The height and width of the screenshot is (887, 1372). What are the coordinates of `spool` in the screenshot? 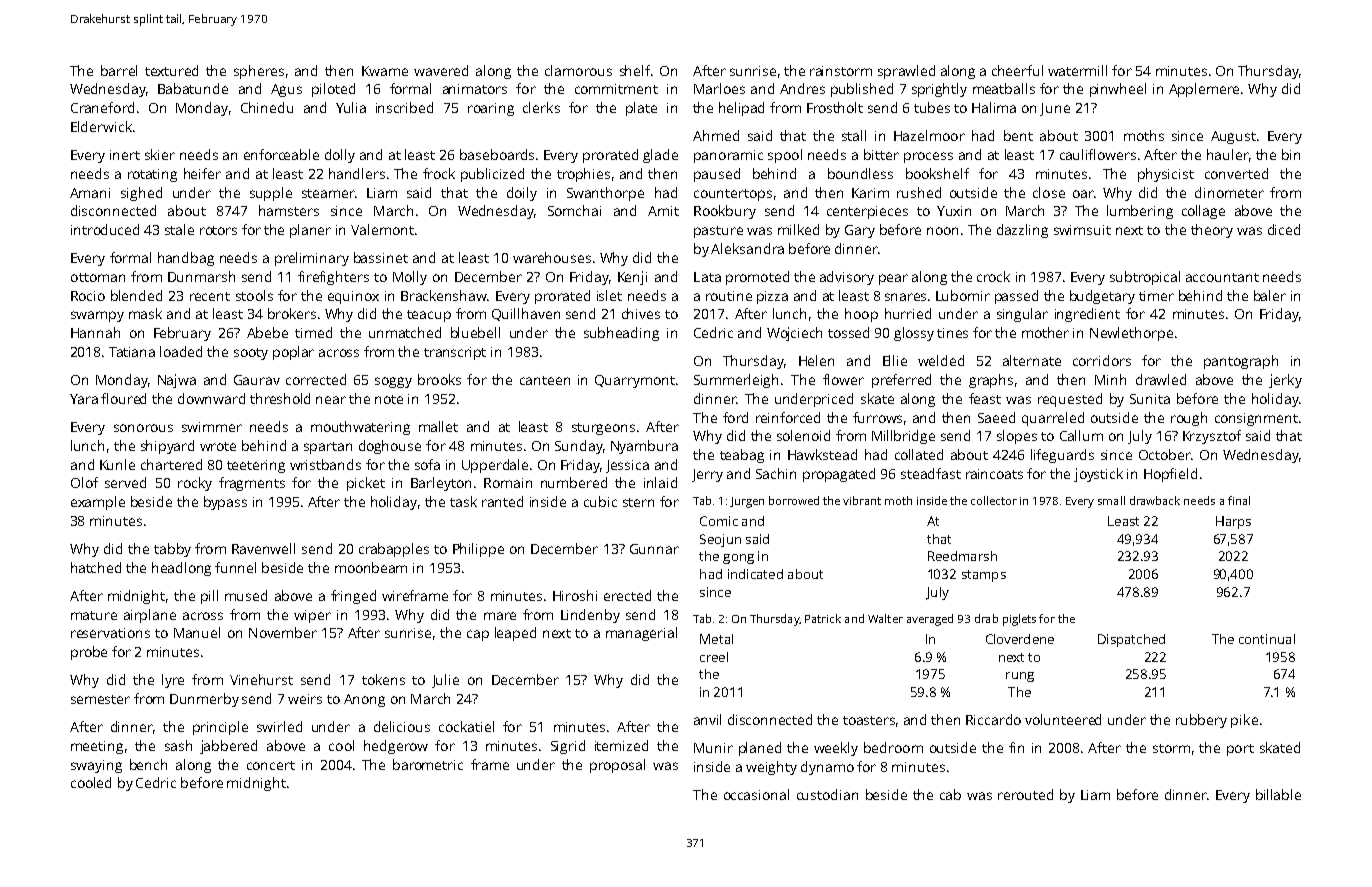 It's located at (785, 156).
